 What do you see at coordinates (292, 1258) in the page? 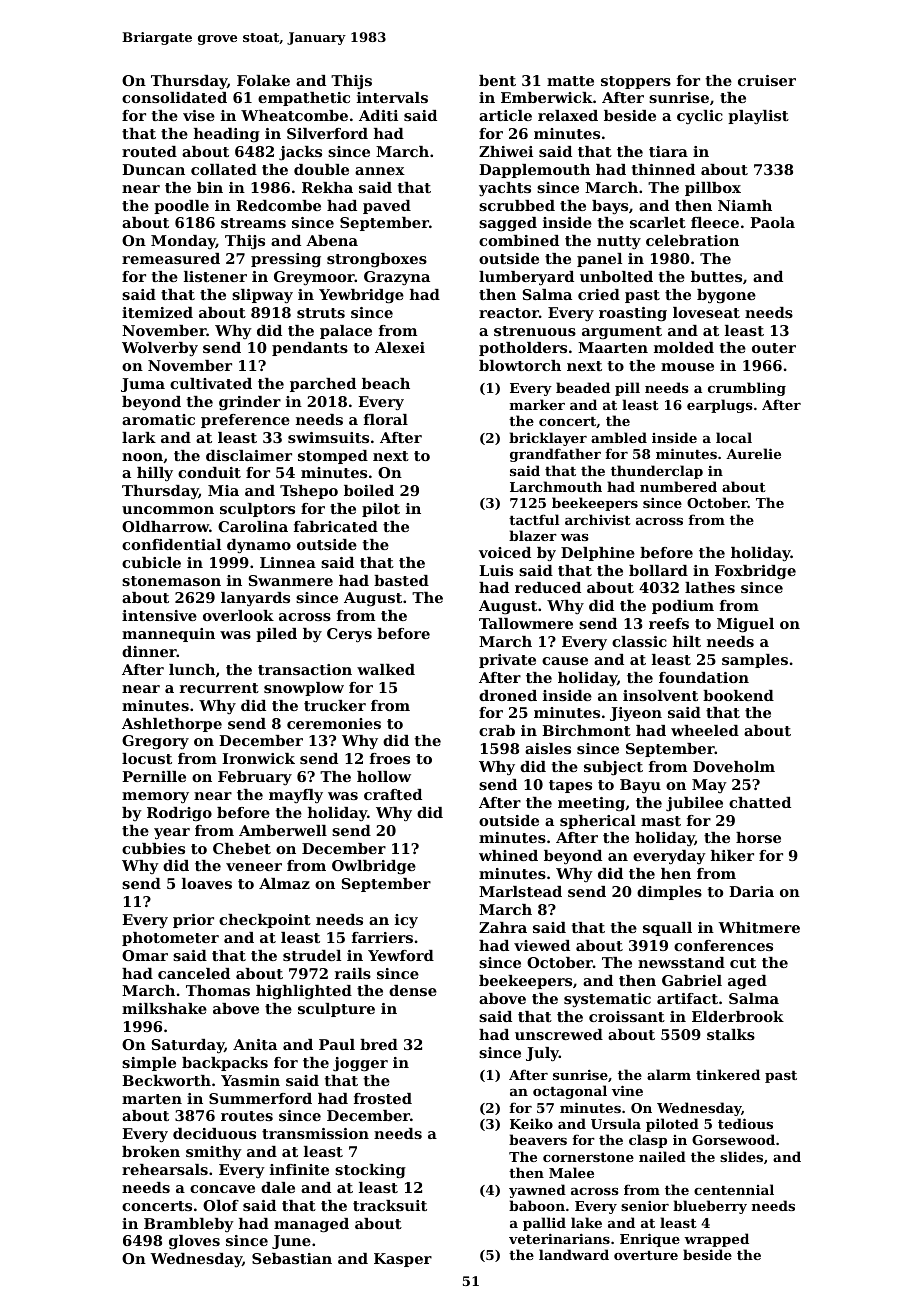
I see `Sebastian` at bounding box center [292, 1258].
